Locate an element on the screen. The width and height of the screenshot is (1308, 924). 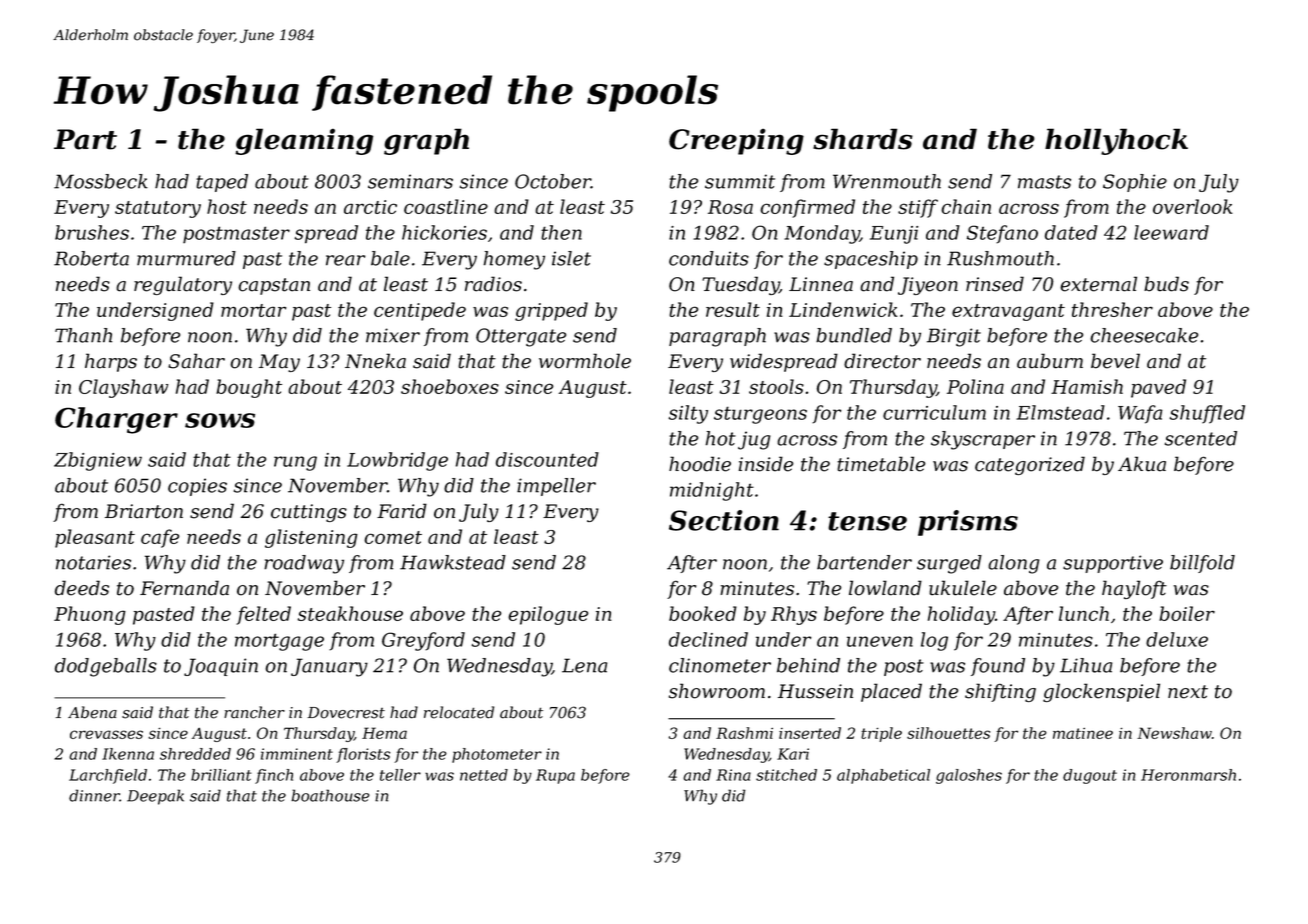
hayloft is located at coordinates (1134, 589).
